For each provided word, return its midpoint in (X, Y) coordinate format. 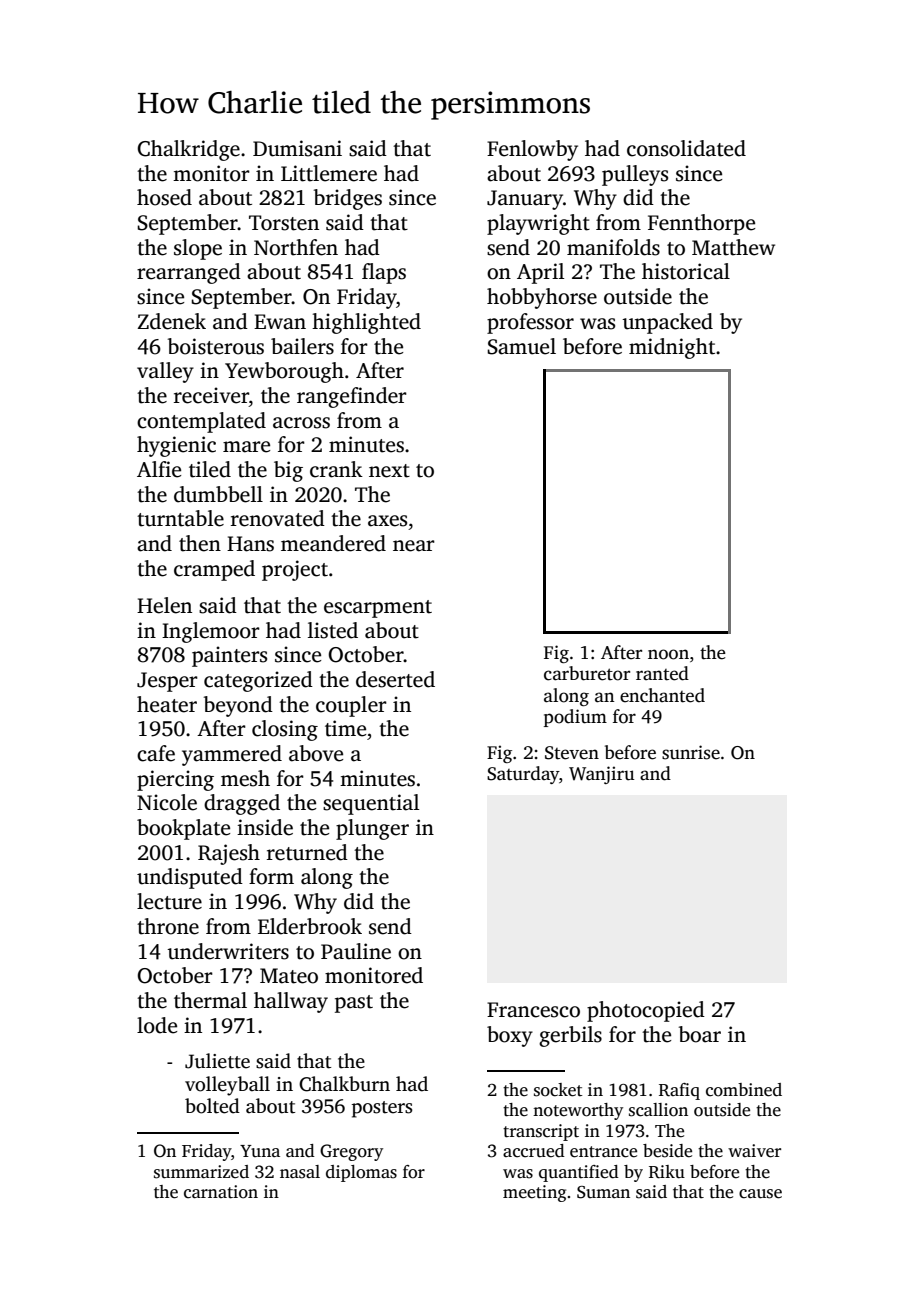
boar (700, 1034)
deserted (395, 679)
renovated (278, 518)
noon (668, 654)
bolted (212, 1106)
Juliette (217, 1061)
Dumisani (297, 148)
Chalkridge (189, 150)
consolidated (686, 148)
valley (165, 372)
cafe (156, 753)
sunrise (691, 752)
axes (387, 521)
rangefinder (352, 397)
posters (382, 1109)
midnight (672, 348)
